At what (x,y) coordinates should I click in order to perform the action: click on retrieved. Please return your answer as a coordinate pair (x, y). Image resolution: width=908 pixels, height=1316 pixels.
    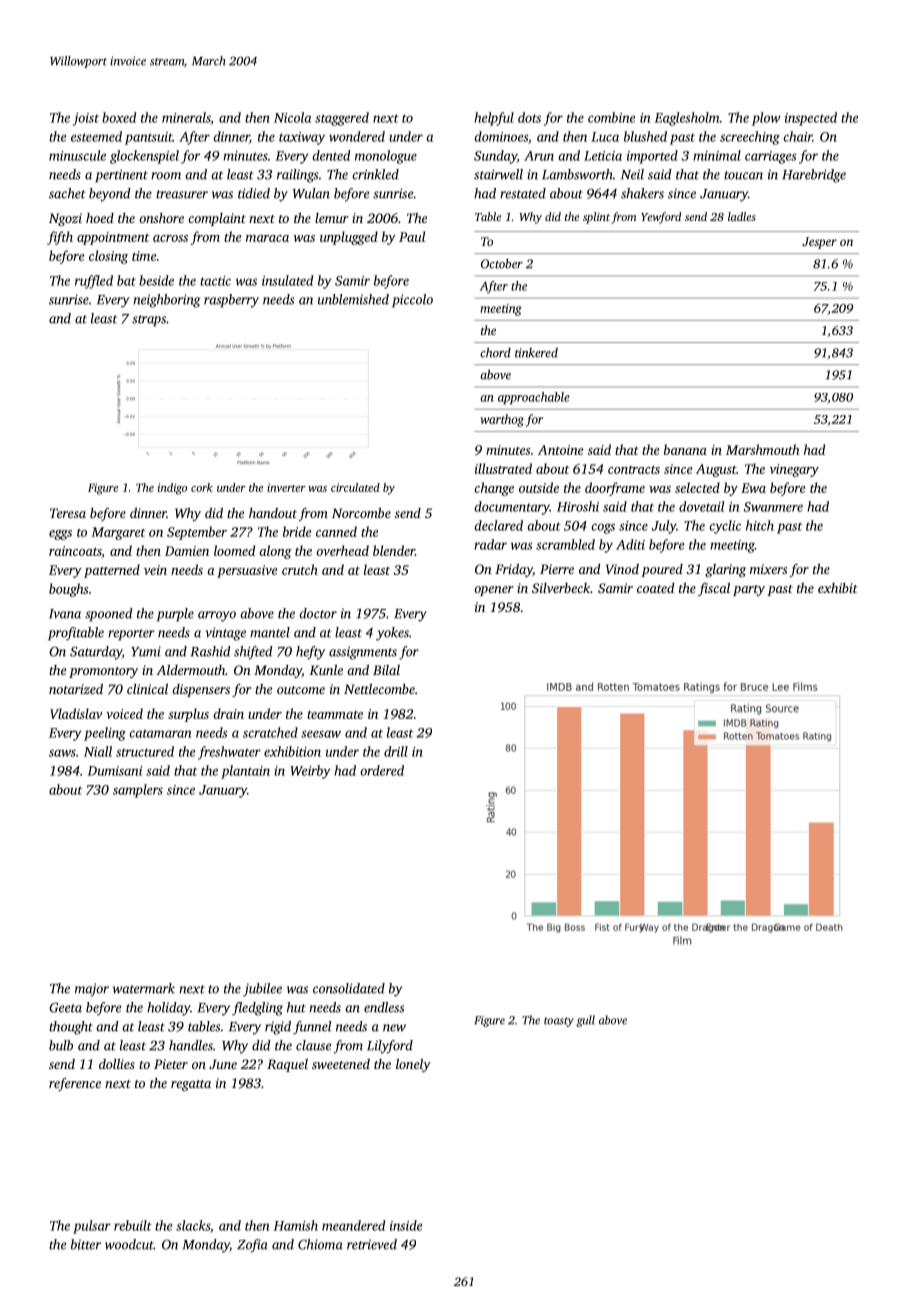
    Looking at the image, I should click on (372, 1244).
